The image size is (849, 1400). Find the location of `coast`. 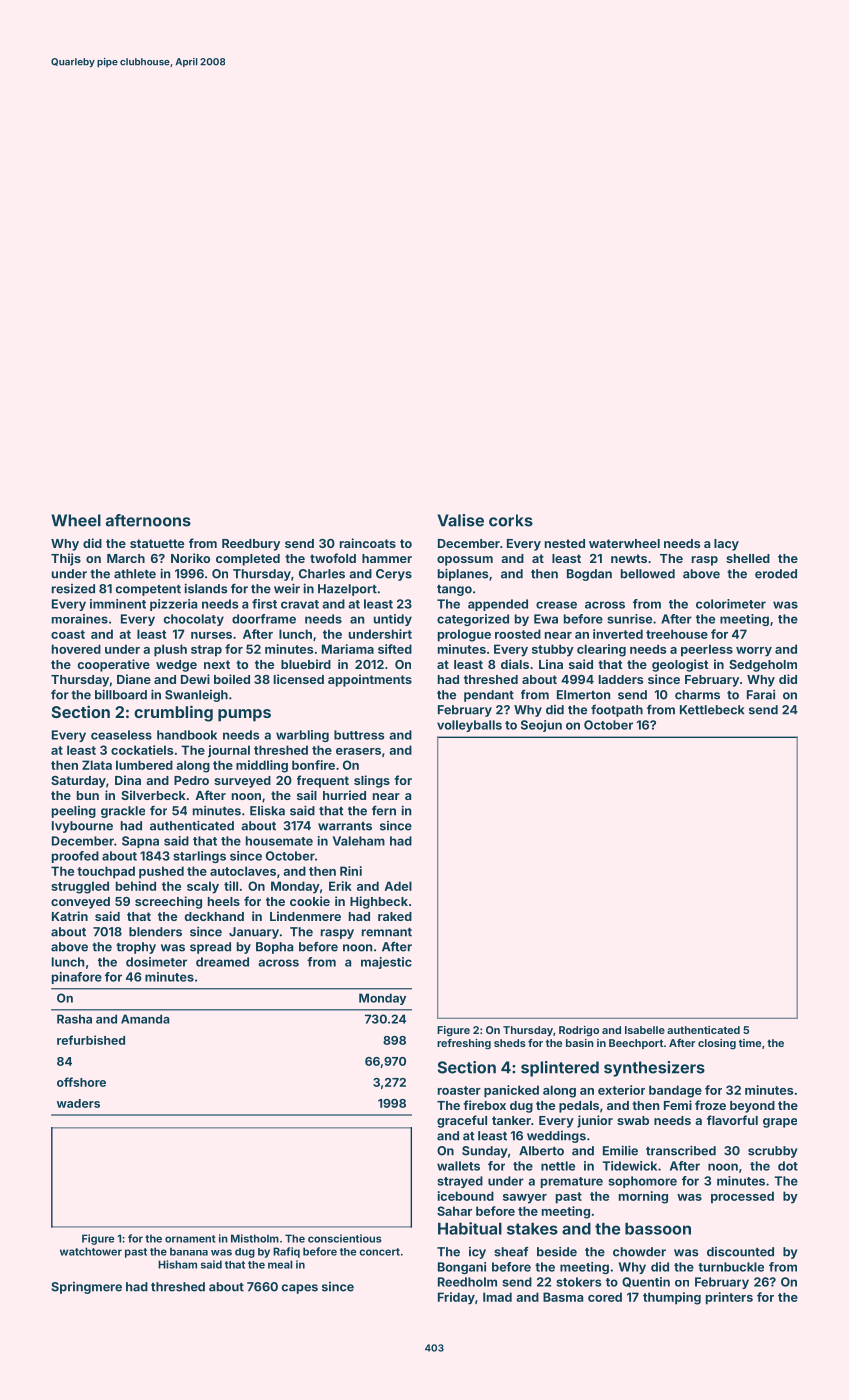

coast is located at coordinates (68, 634).
